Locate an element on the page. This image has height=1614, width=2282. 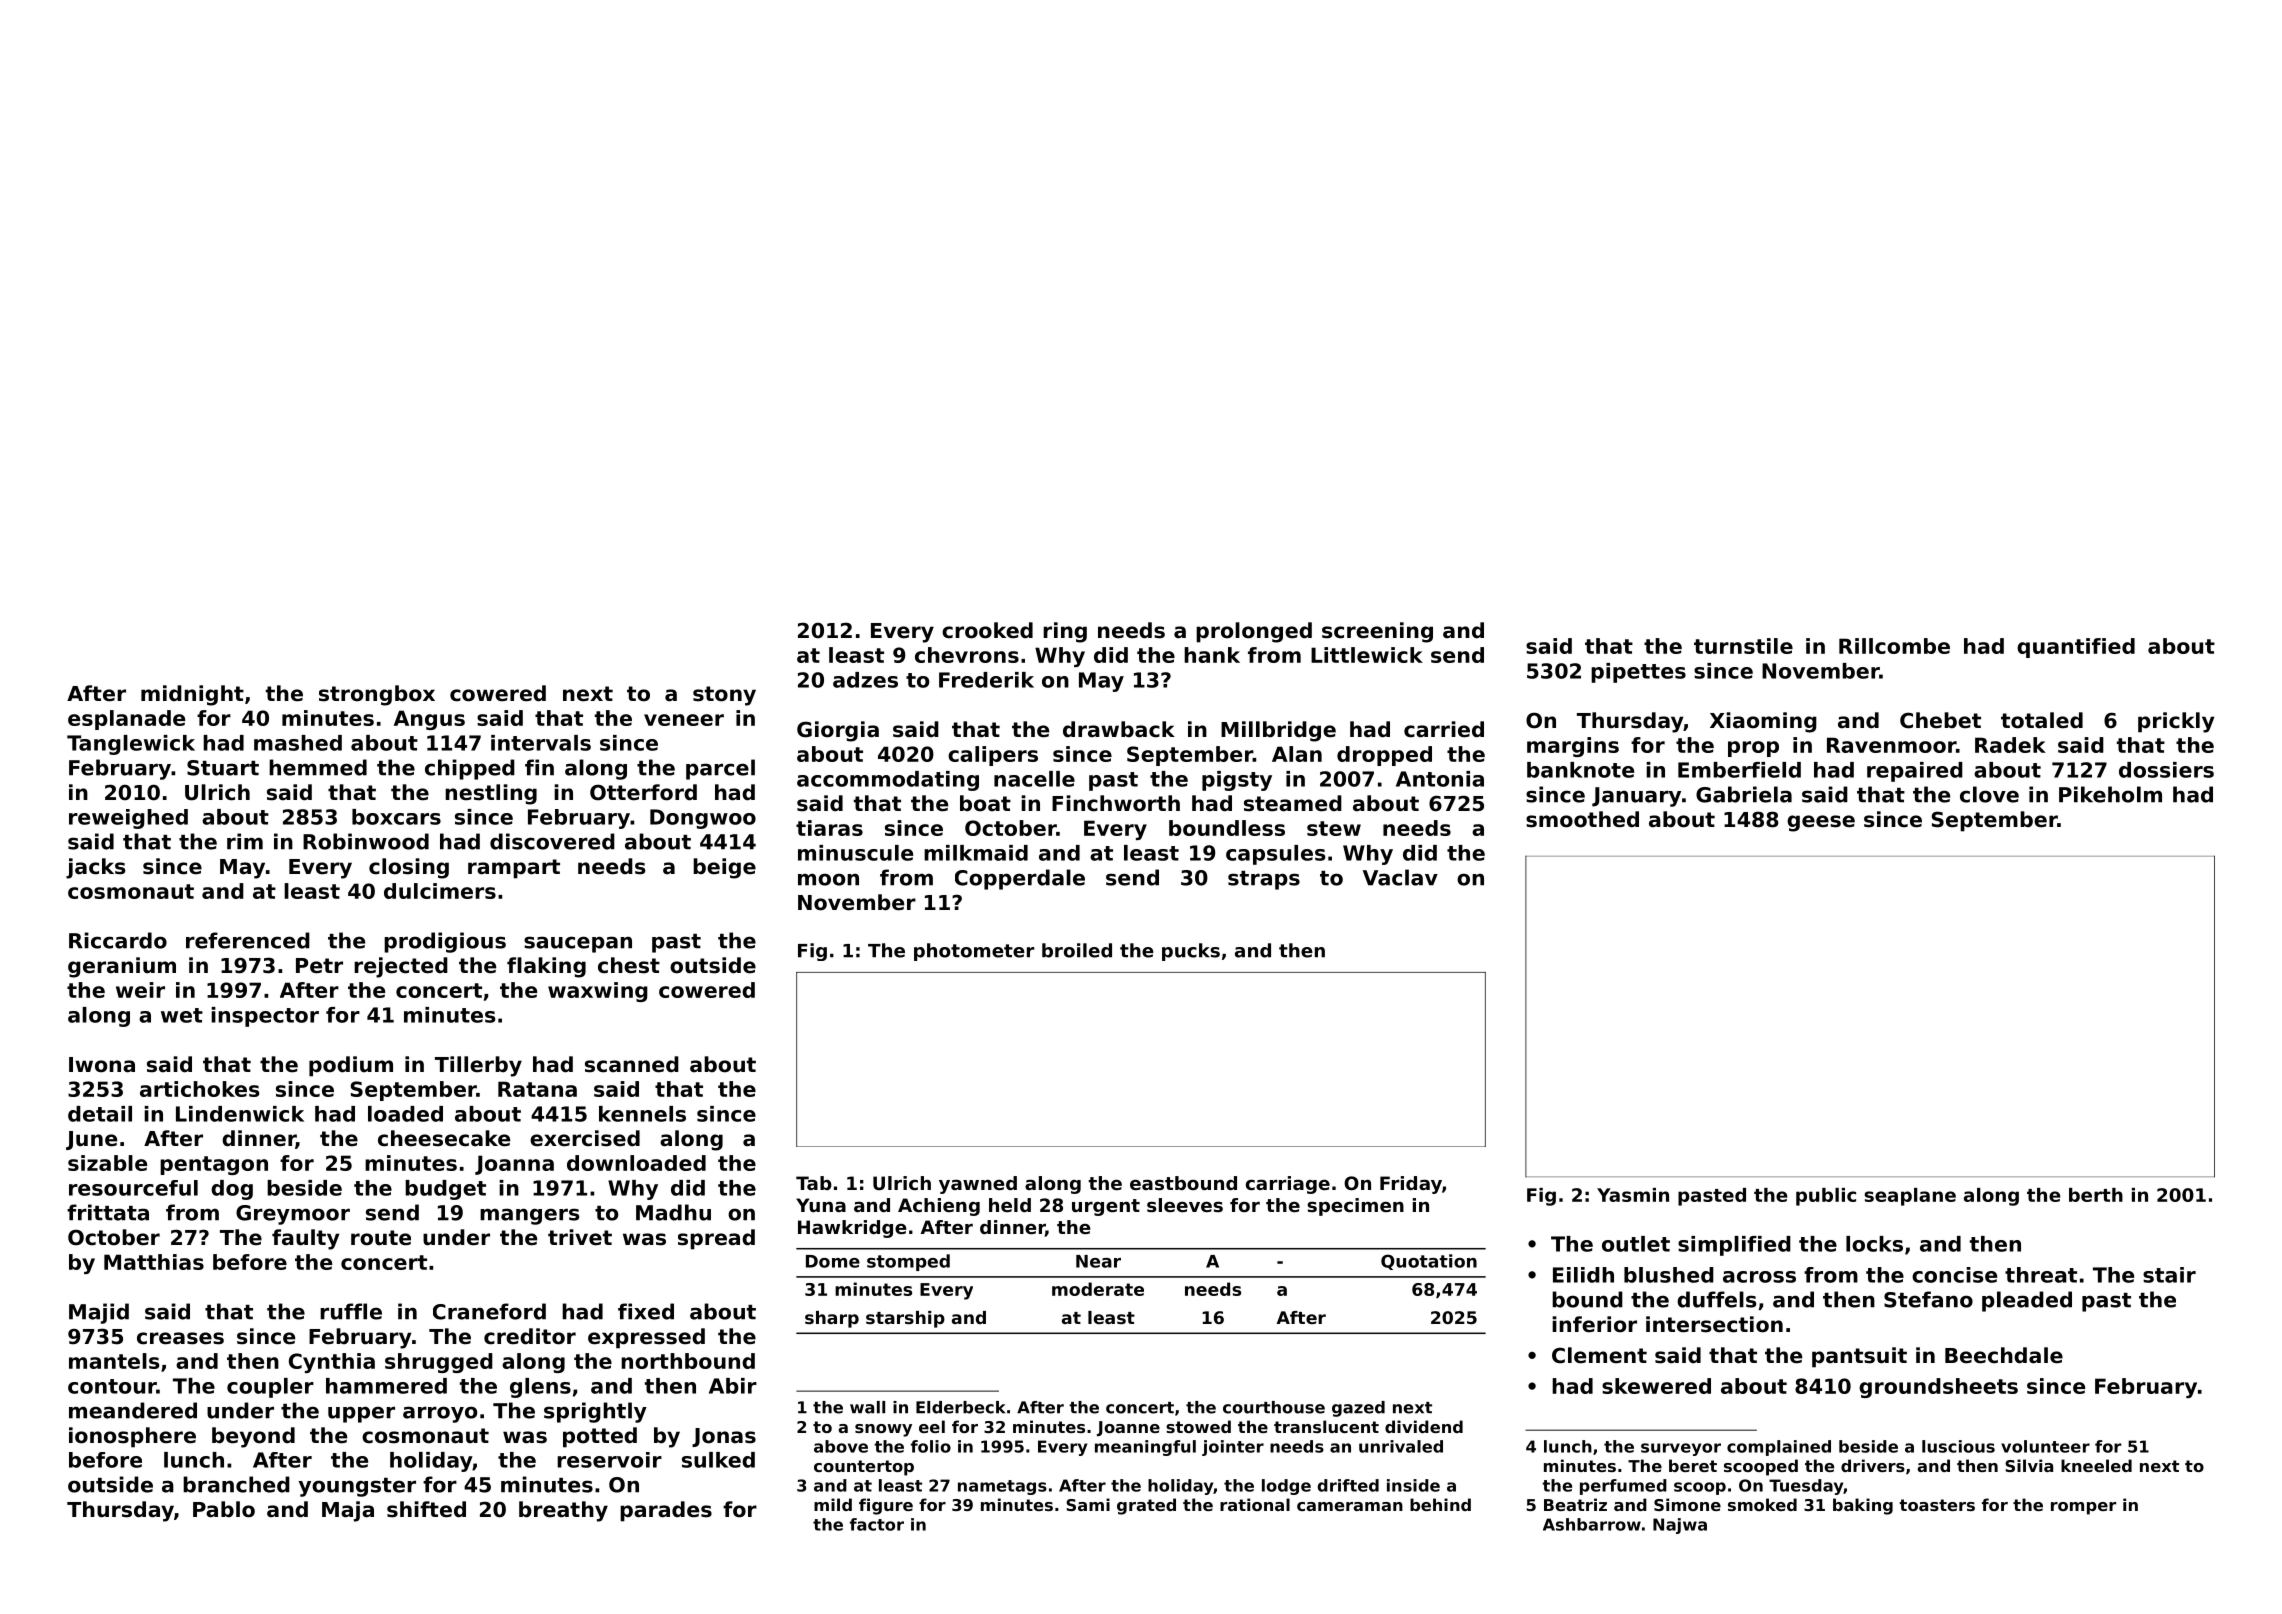
cheesecake is located at coordinates (444, 1138).
